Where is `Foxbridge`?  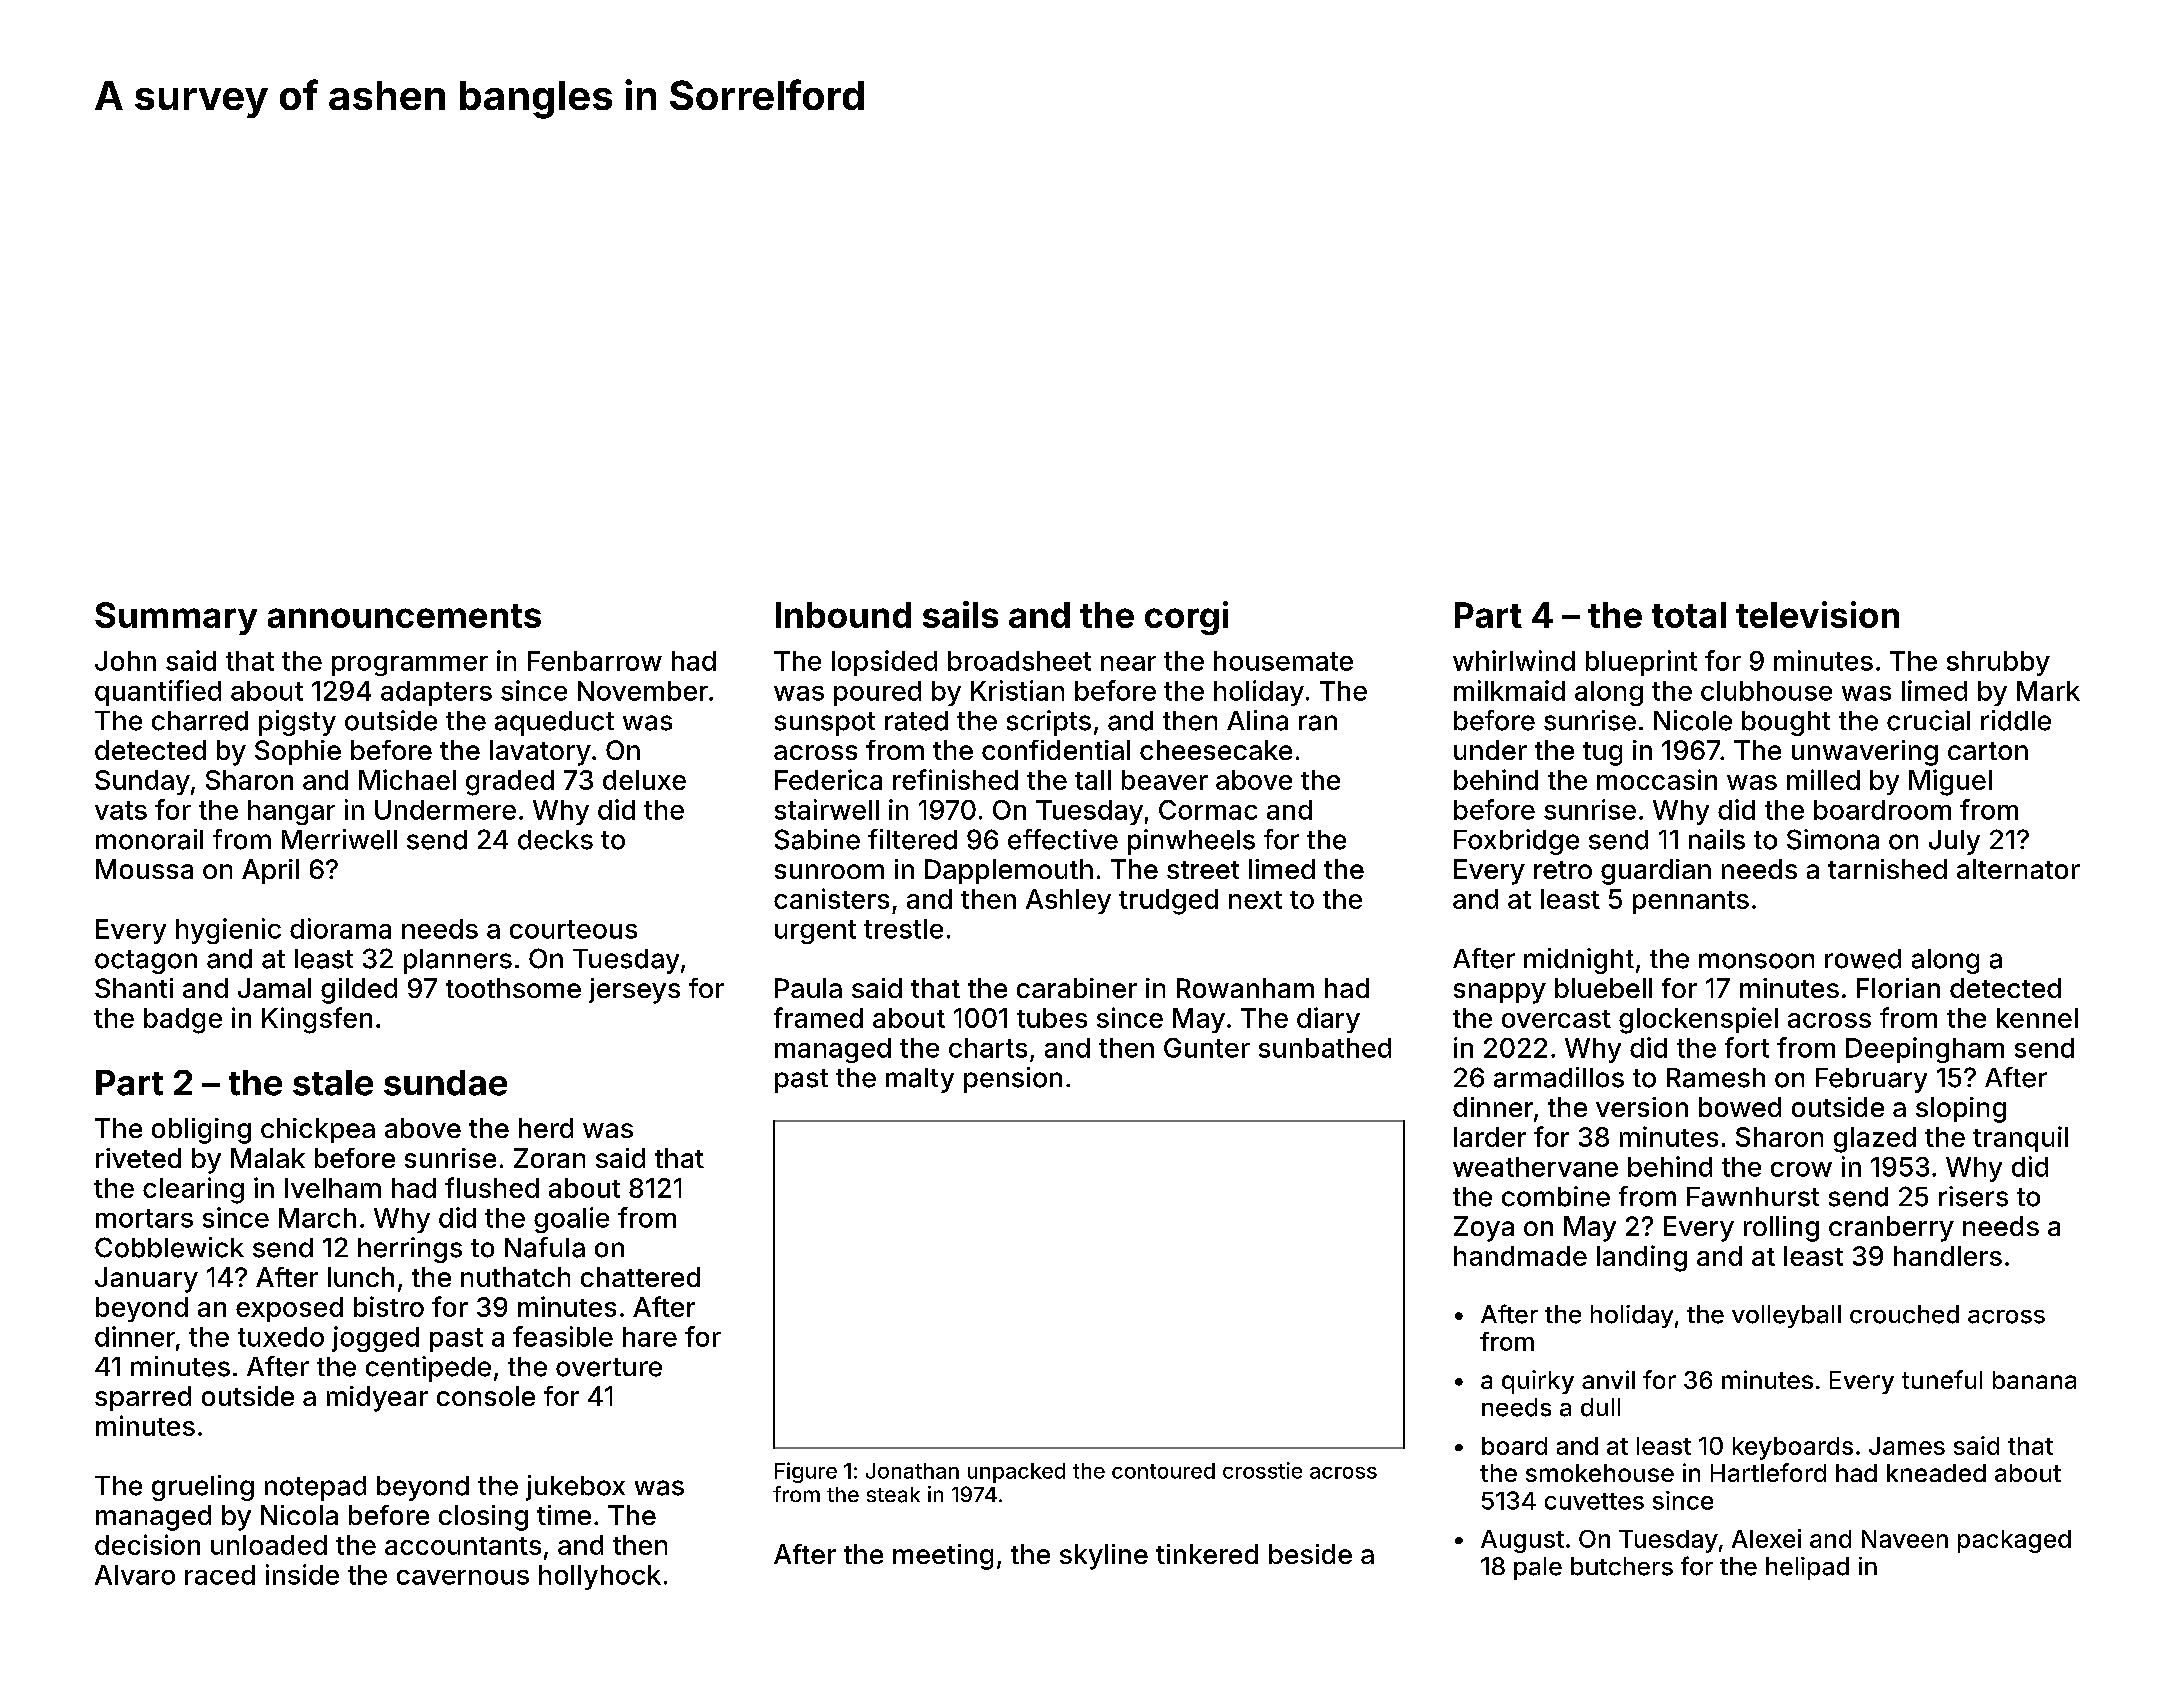
Foxbridge is located at coordinates (1516, 842).
